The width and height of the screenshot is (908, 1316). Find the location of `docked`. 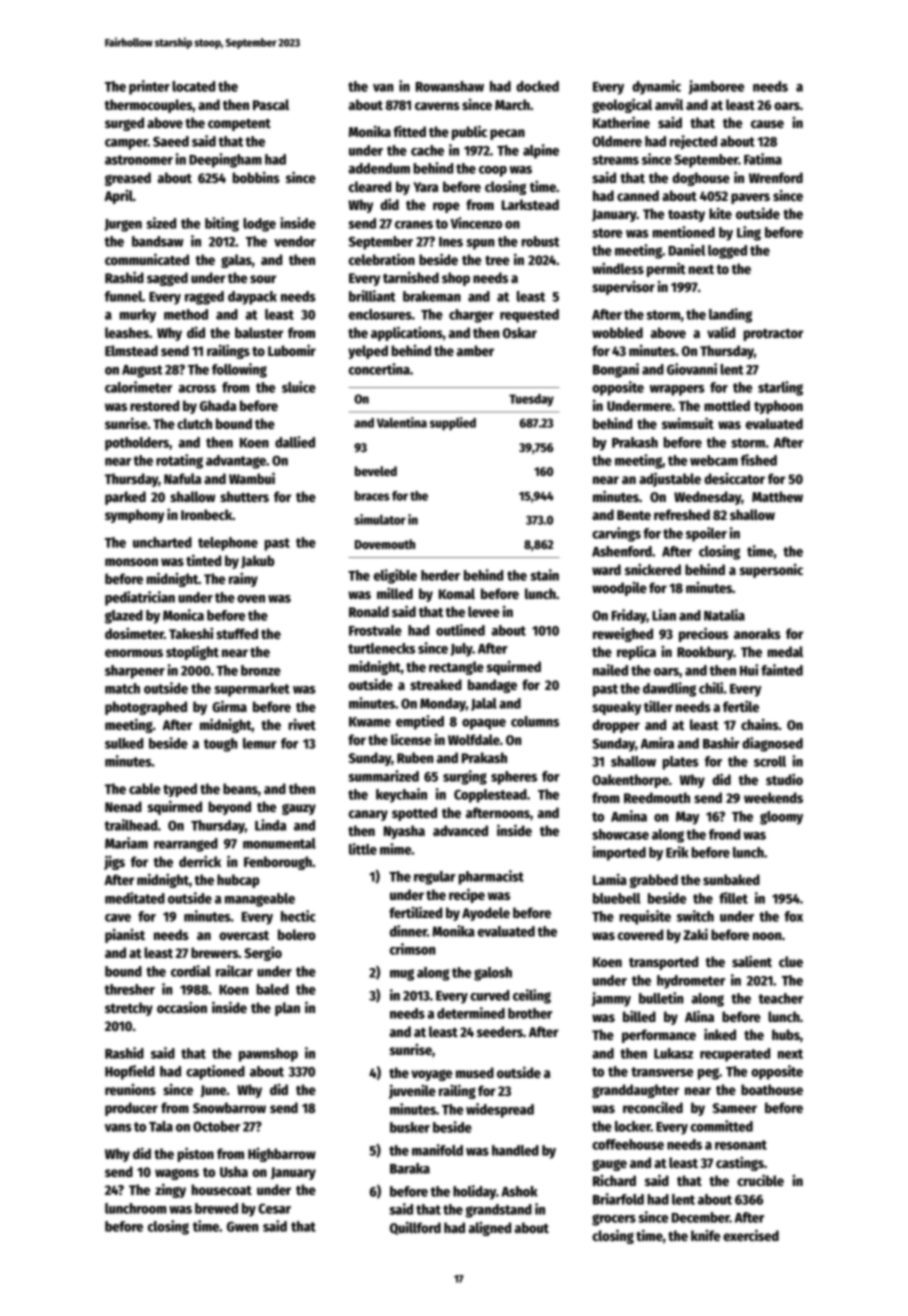

docked is located at coordinates (537, 86).
